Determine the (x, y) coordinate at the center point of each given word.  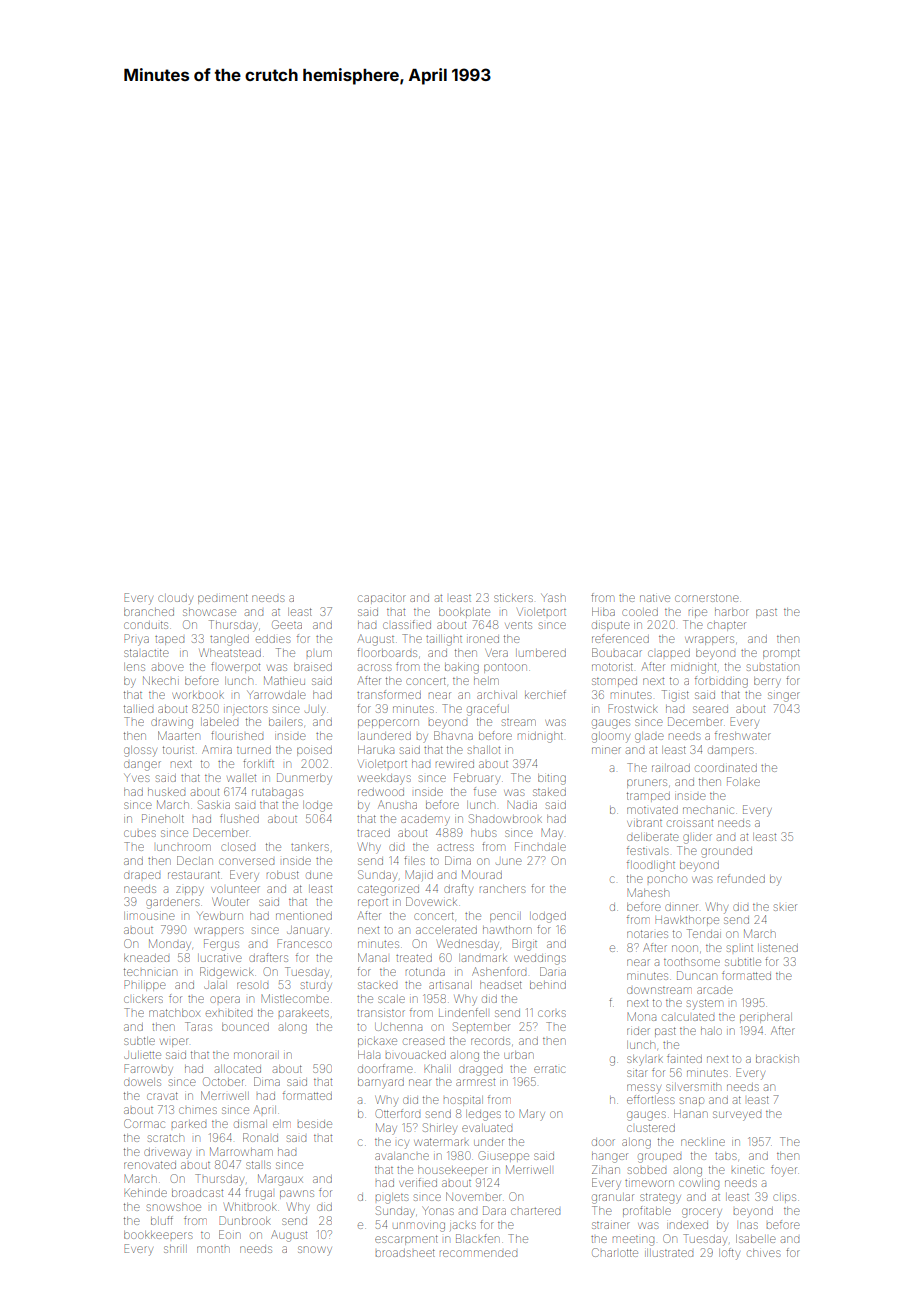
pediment (223, 599)
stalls (258, 1165)
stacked (377, 985)
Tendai (704, 933)
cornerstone (707, 598)
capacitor (382, 598)
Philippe (145, 985)
